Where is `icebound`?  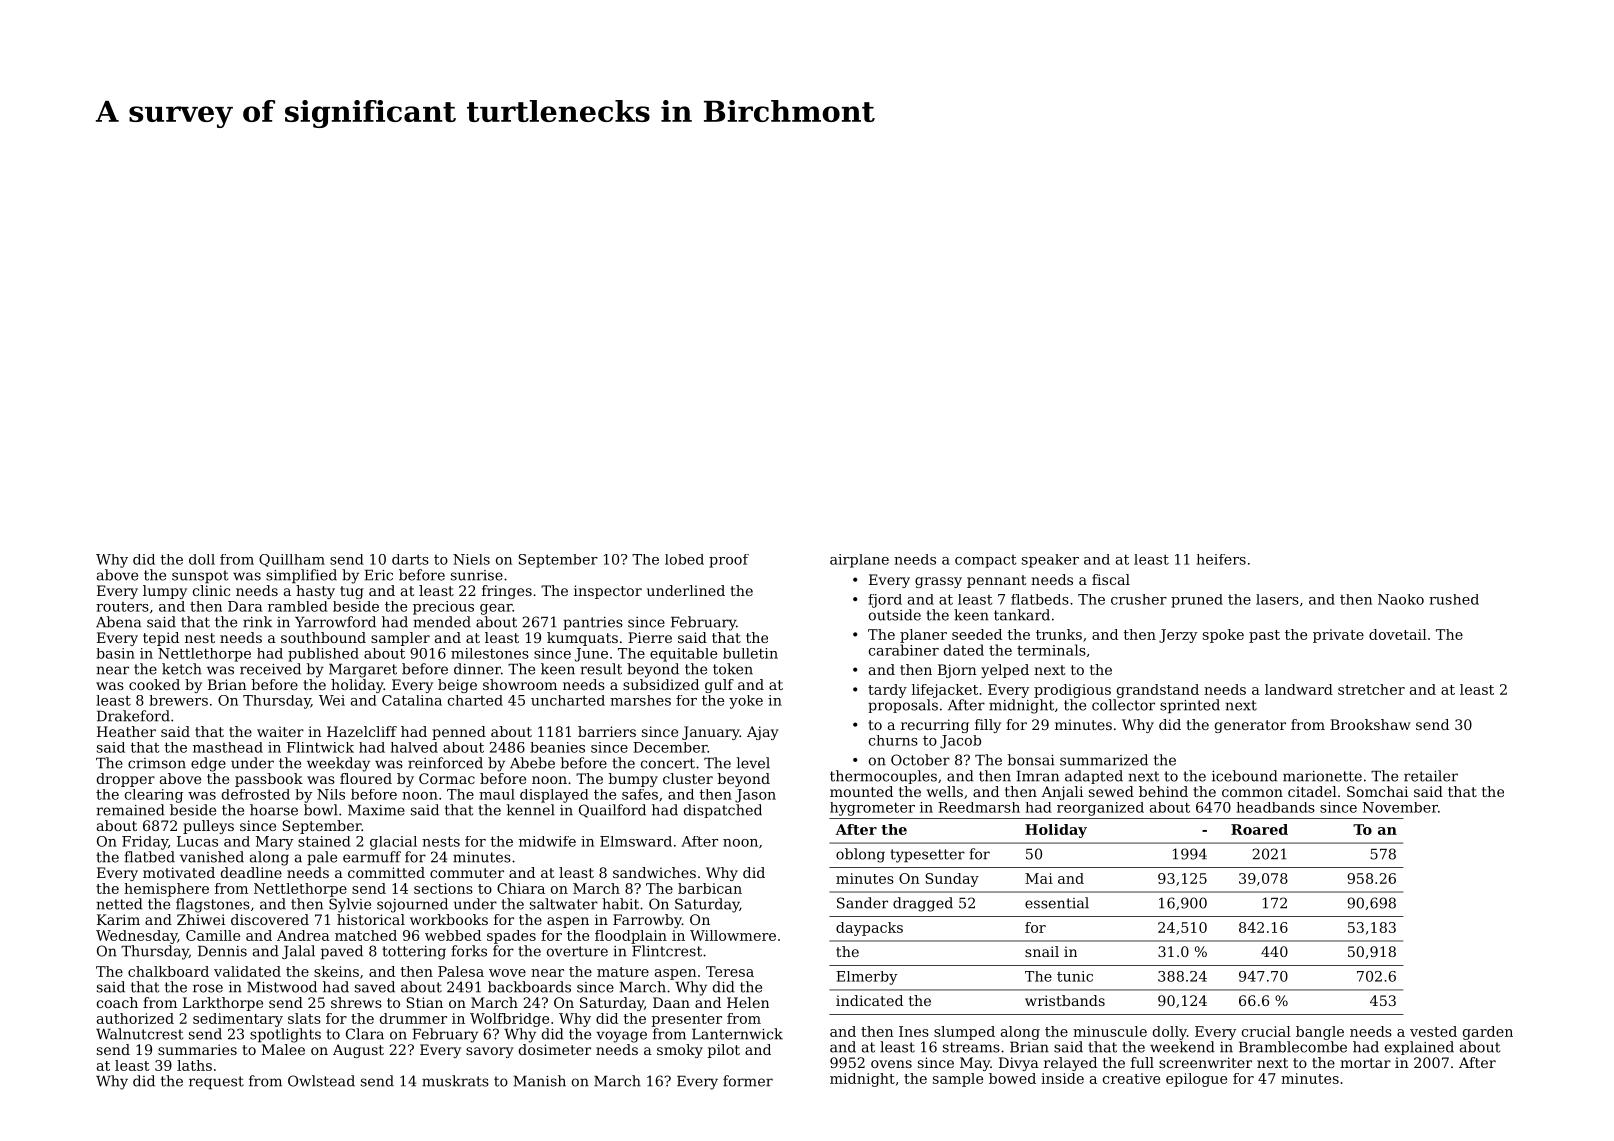
icebound is located at coordinates (1245, 776).
